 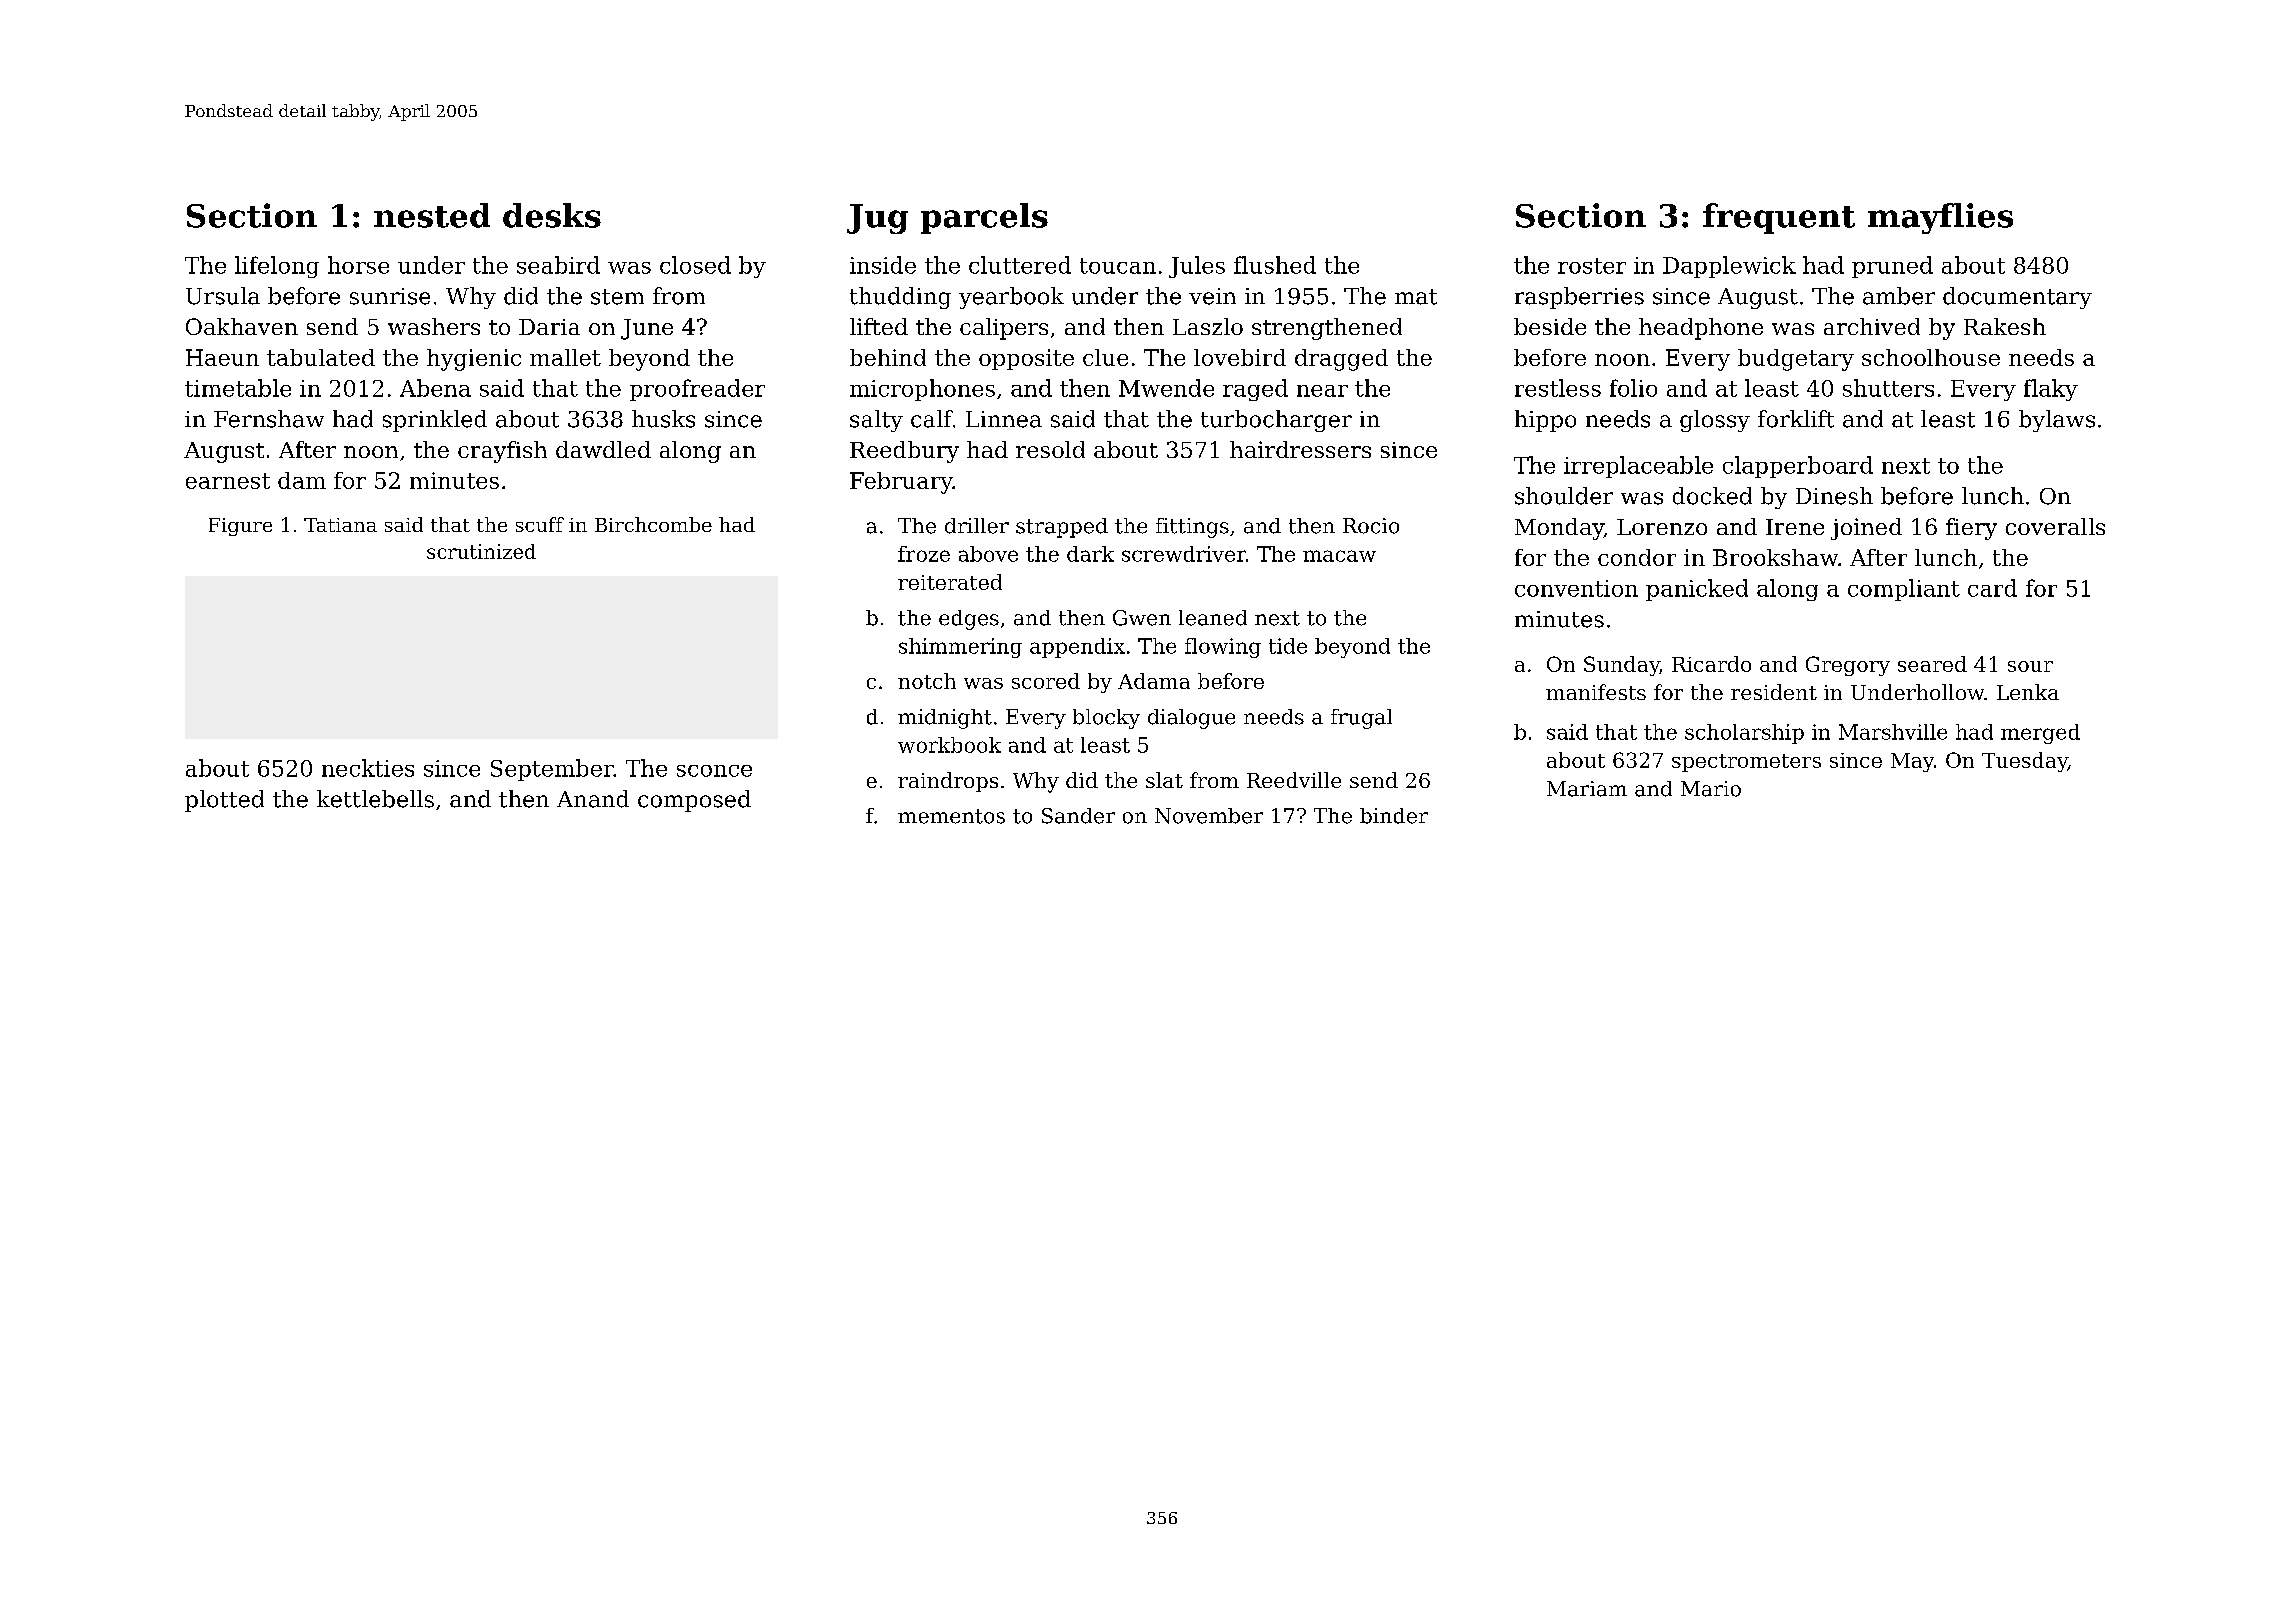 I want to click on frequent, so click(x=1779, y=218).
